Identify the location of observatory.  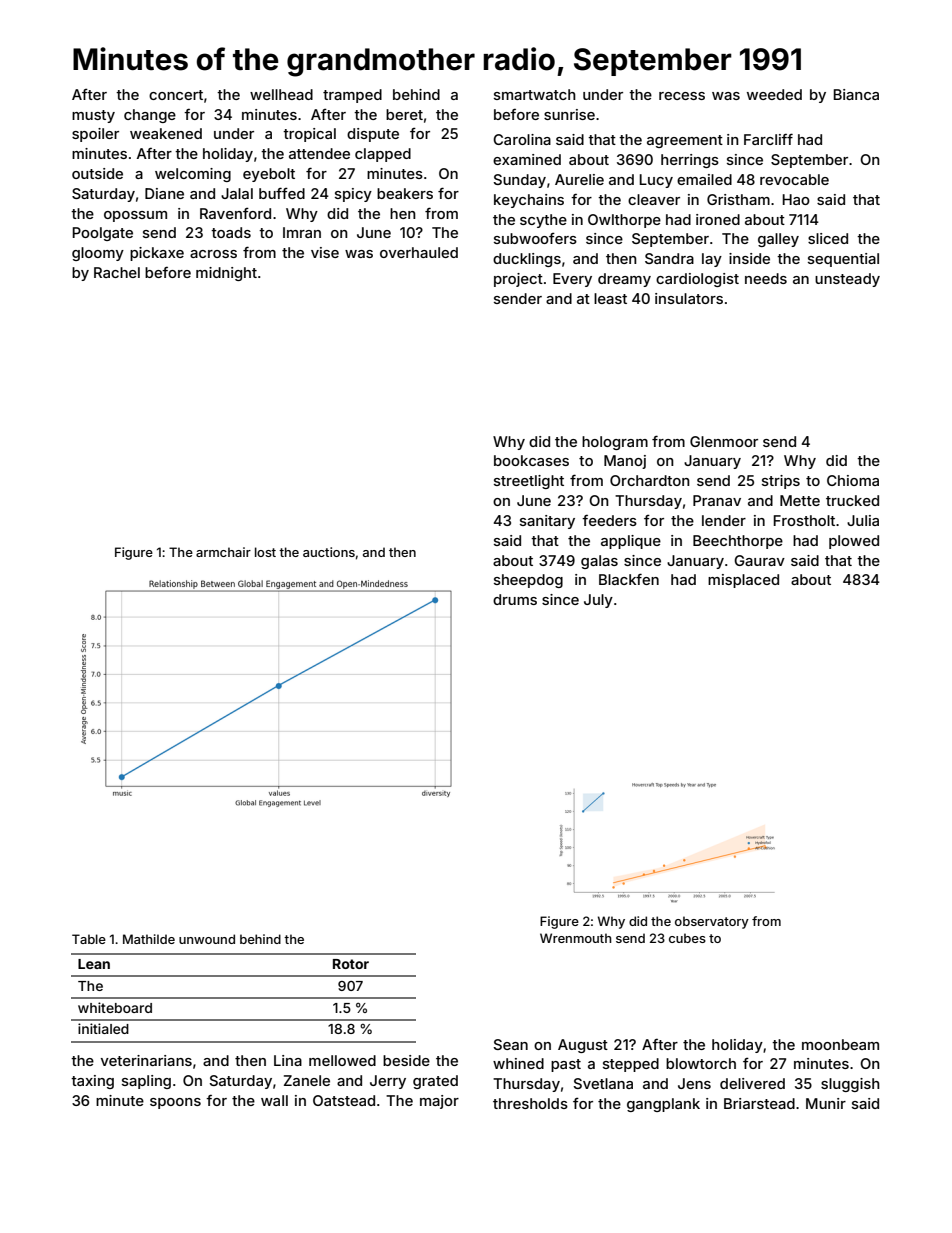
(712, 922).
